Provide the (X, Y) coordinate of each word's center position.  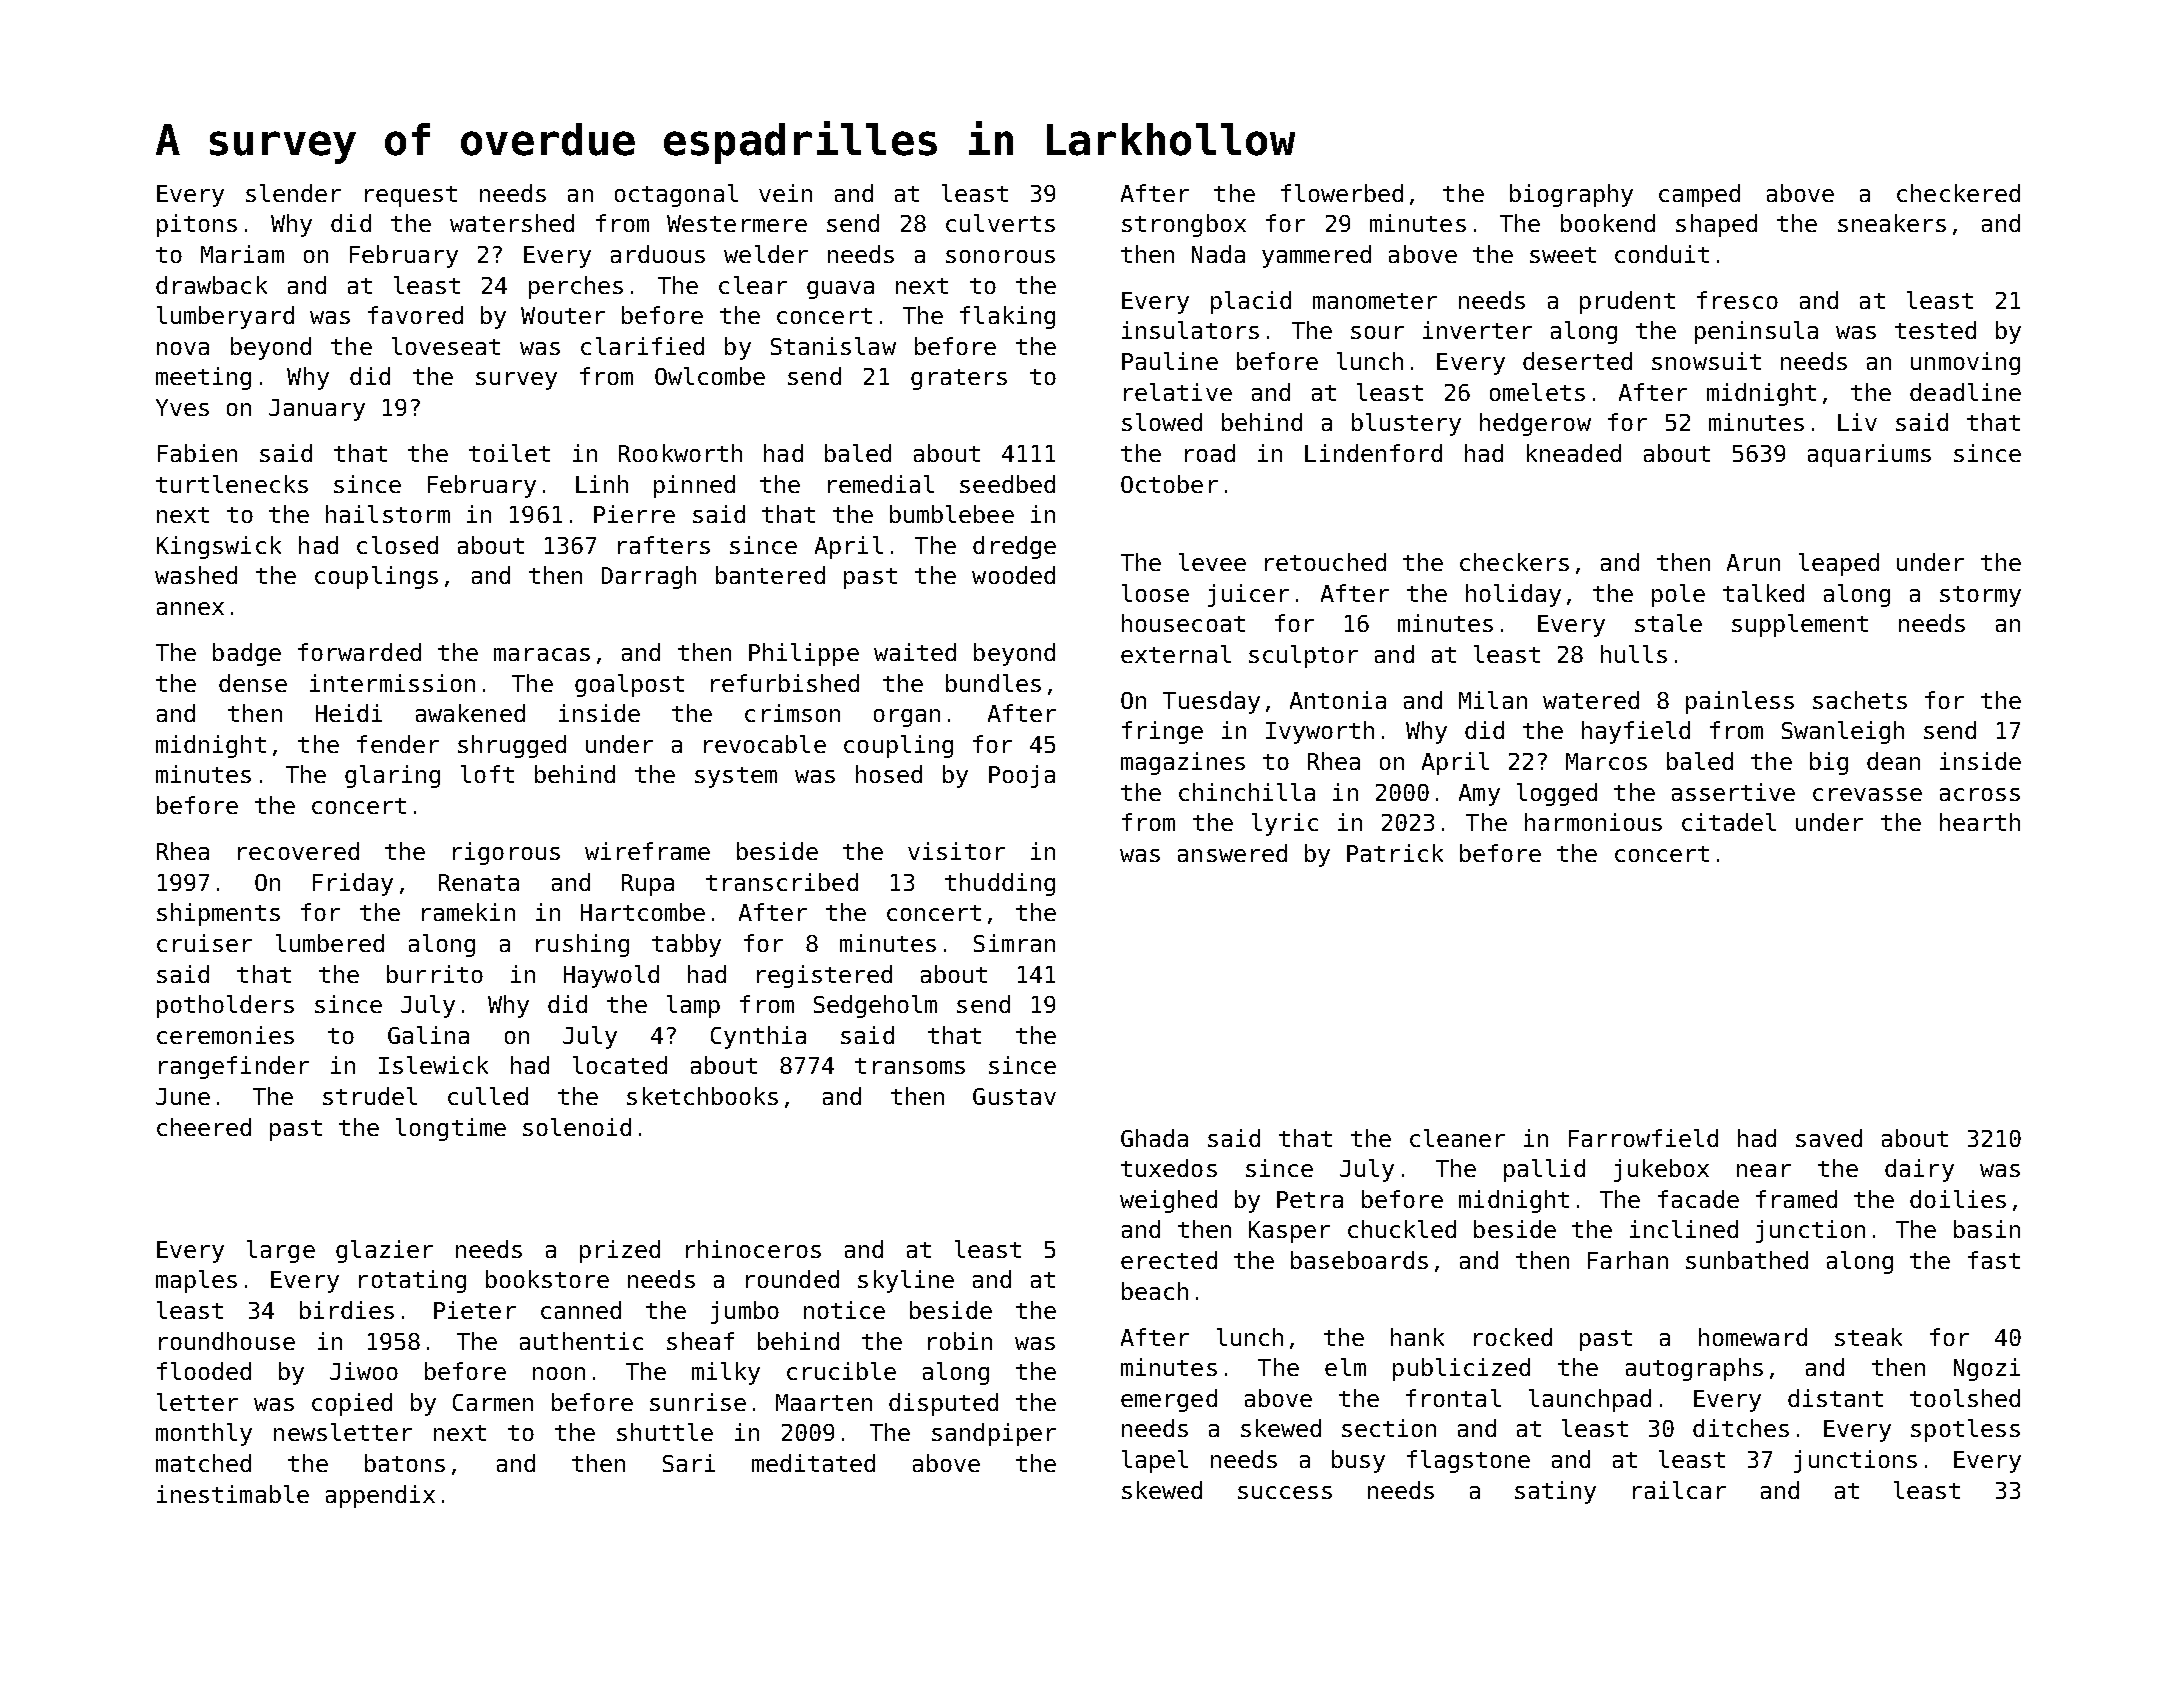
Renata (479, 882)
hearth (1980, 822)
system (736, 777)
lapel (1155, 1461)
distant (1835, 1398)
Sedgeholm (875, 1006)
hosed (889, 774)
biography (1571, 195)
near (1764, 1170)
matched (203, 1463)
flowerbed (1342, 193)
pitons (197, 225)
